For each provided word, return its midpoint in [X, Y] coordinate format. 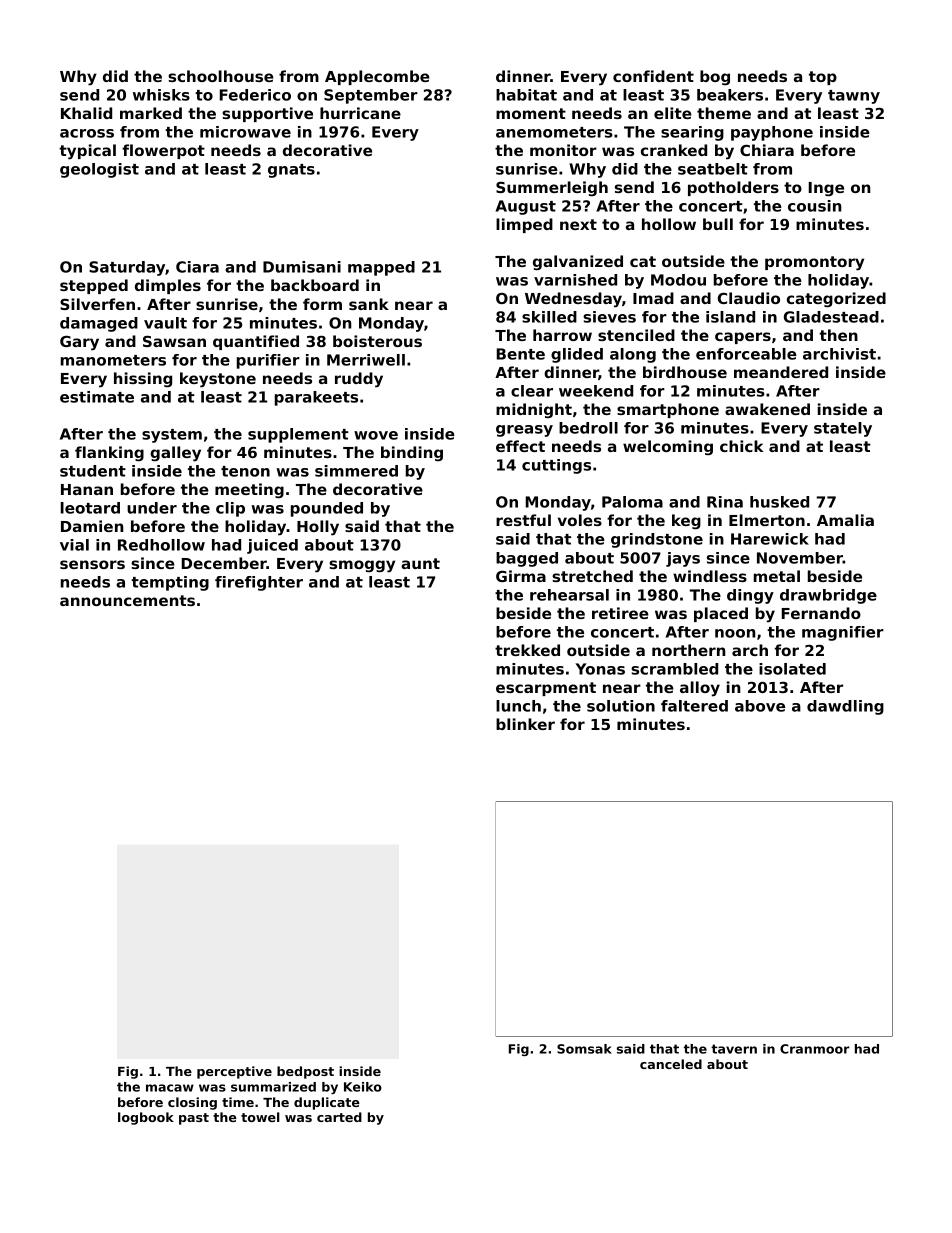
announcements [127, 600]
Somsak [584, 1049]
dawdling [845, 707]
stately [843, 429]
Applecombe [377, 77]
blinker [525, 724]
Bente [521, 354]
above [760, 706]
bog [715, 78]
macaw [170, 1088]
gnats [291, 171]
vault [165, 323]
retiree [620, 613]
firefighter [259, 583]
